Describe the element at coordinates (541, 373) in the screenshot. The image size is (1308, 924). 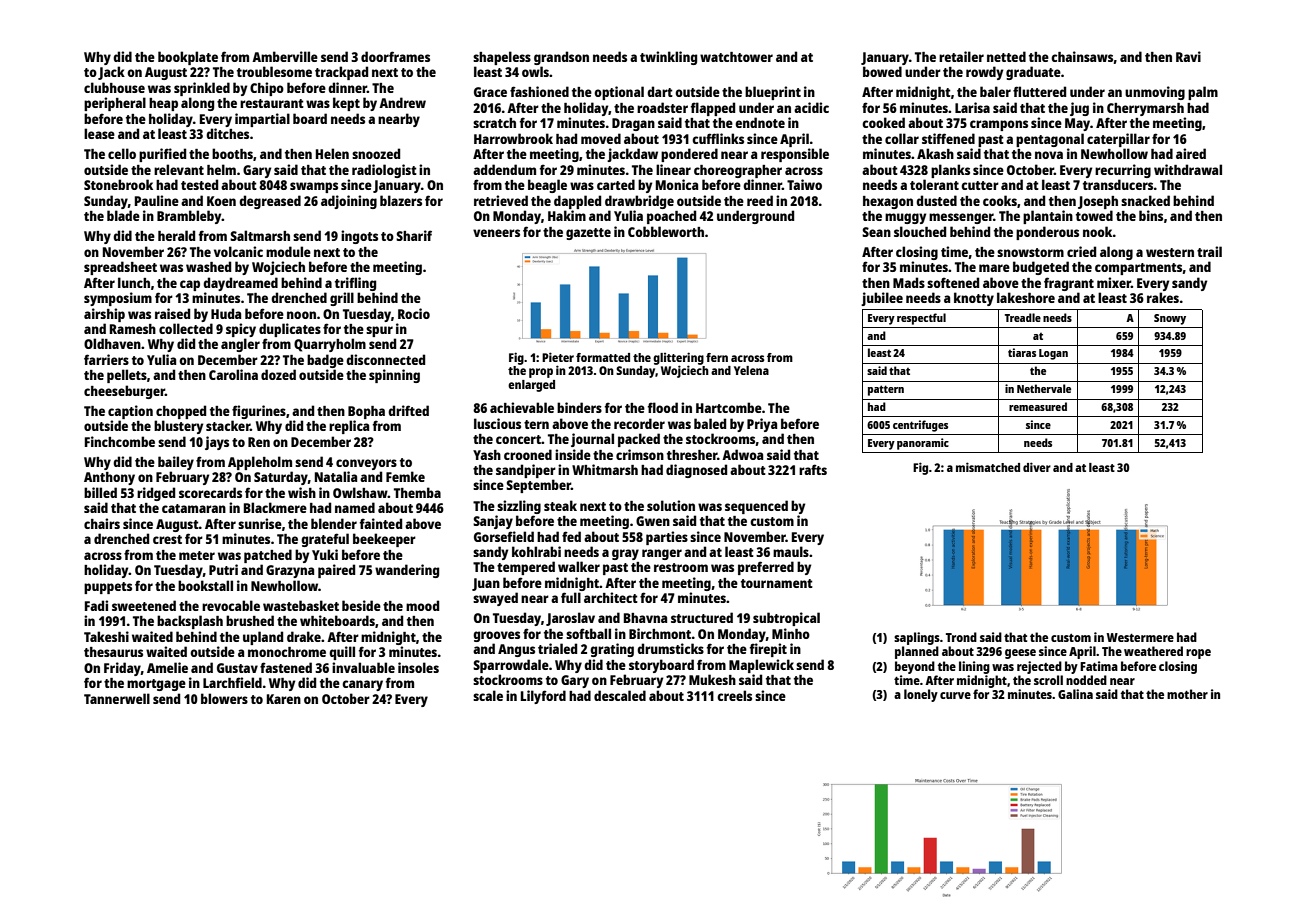
I see `prop` at that location.
